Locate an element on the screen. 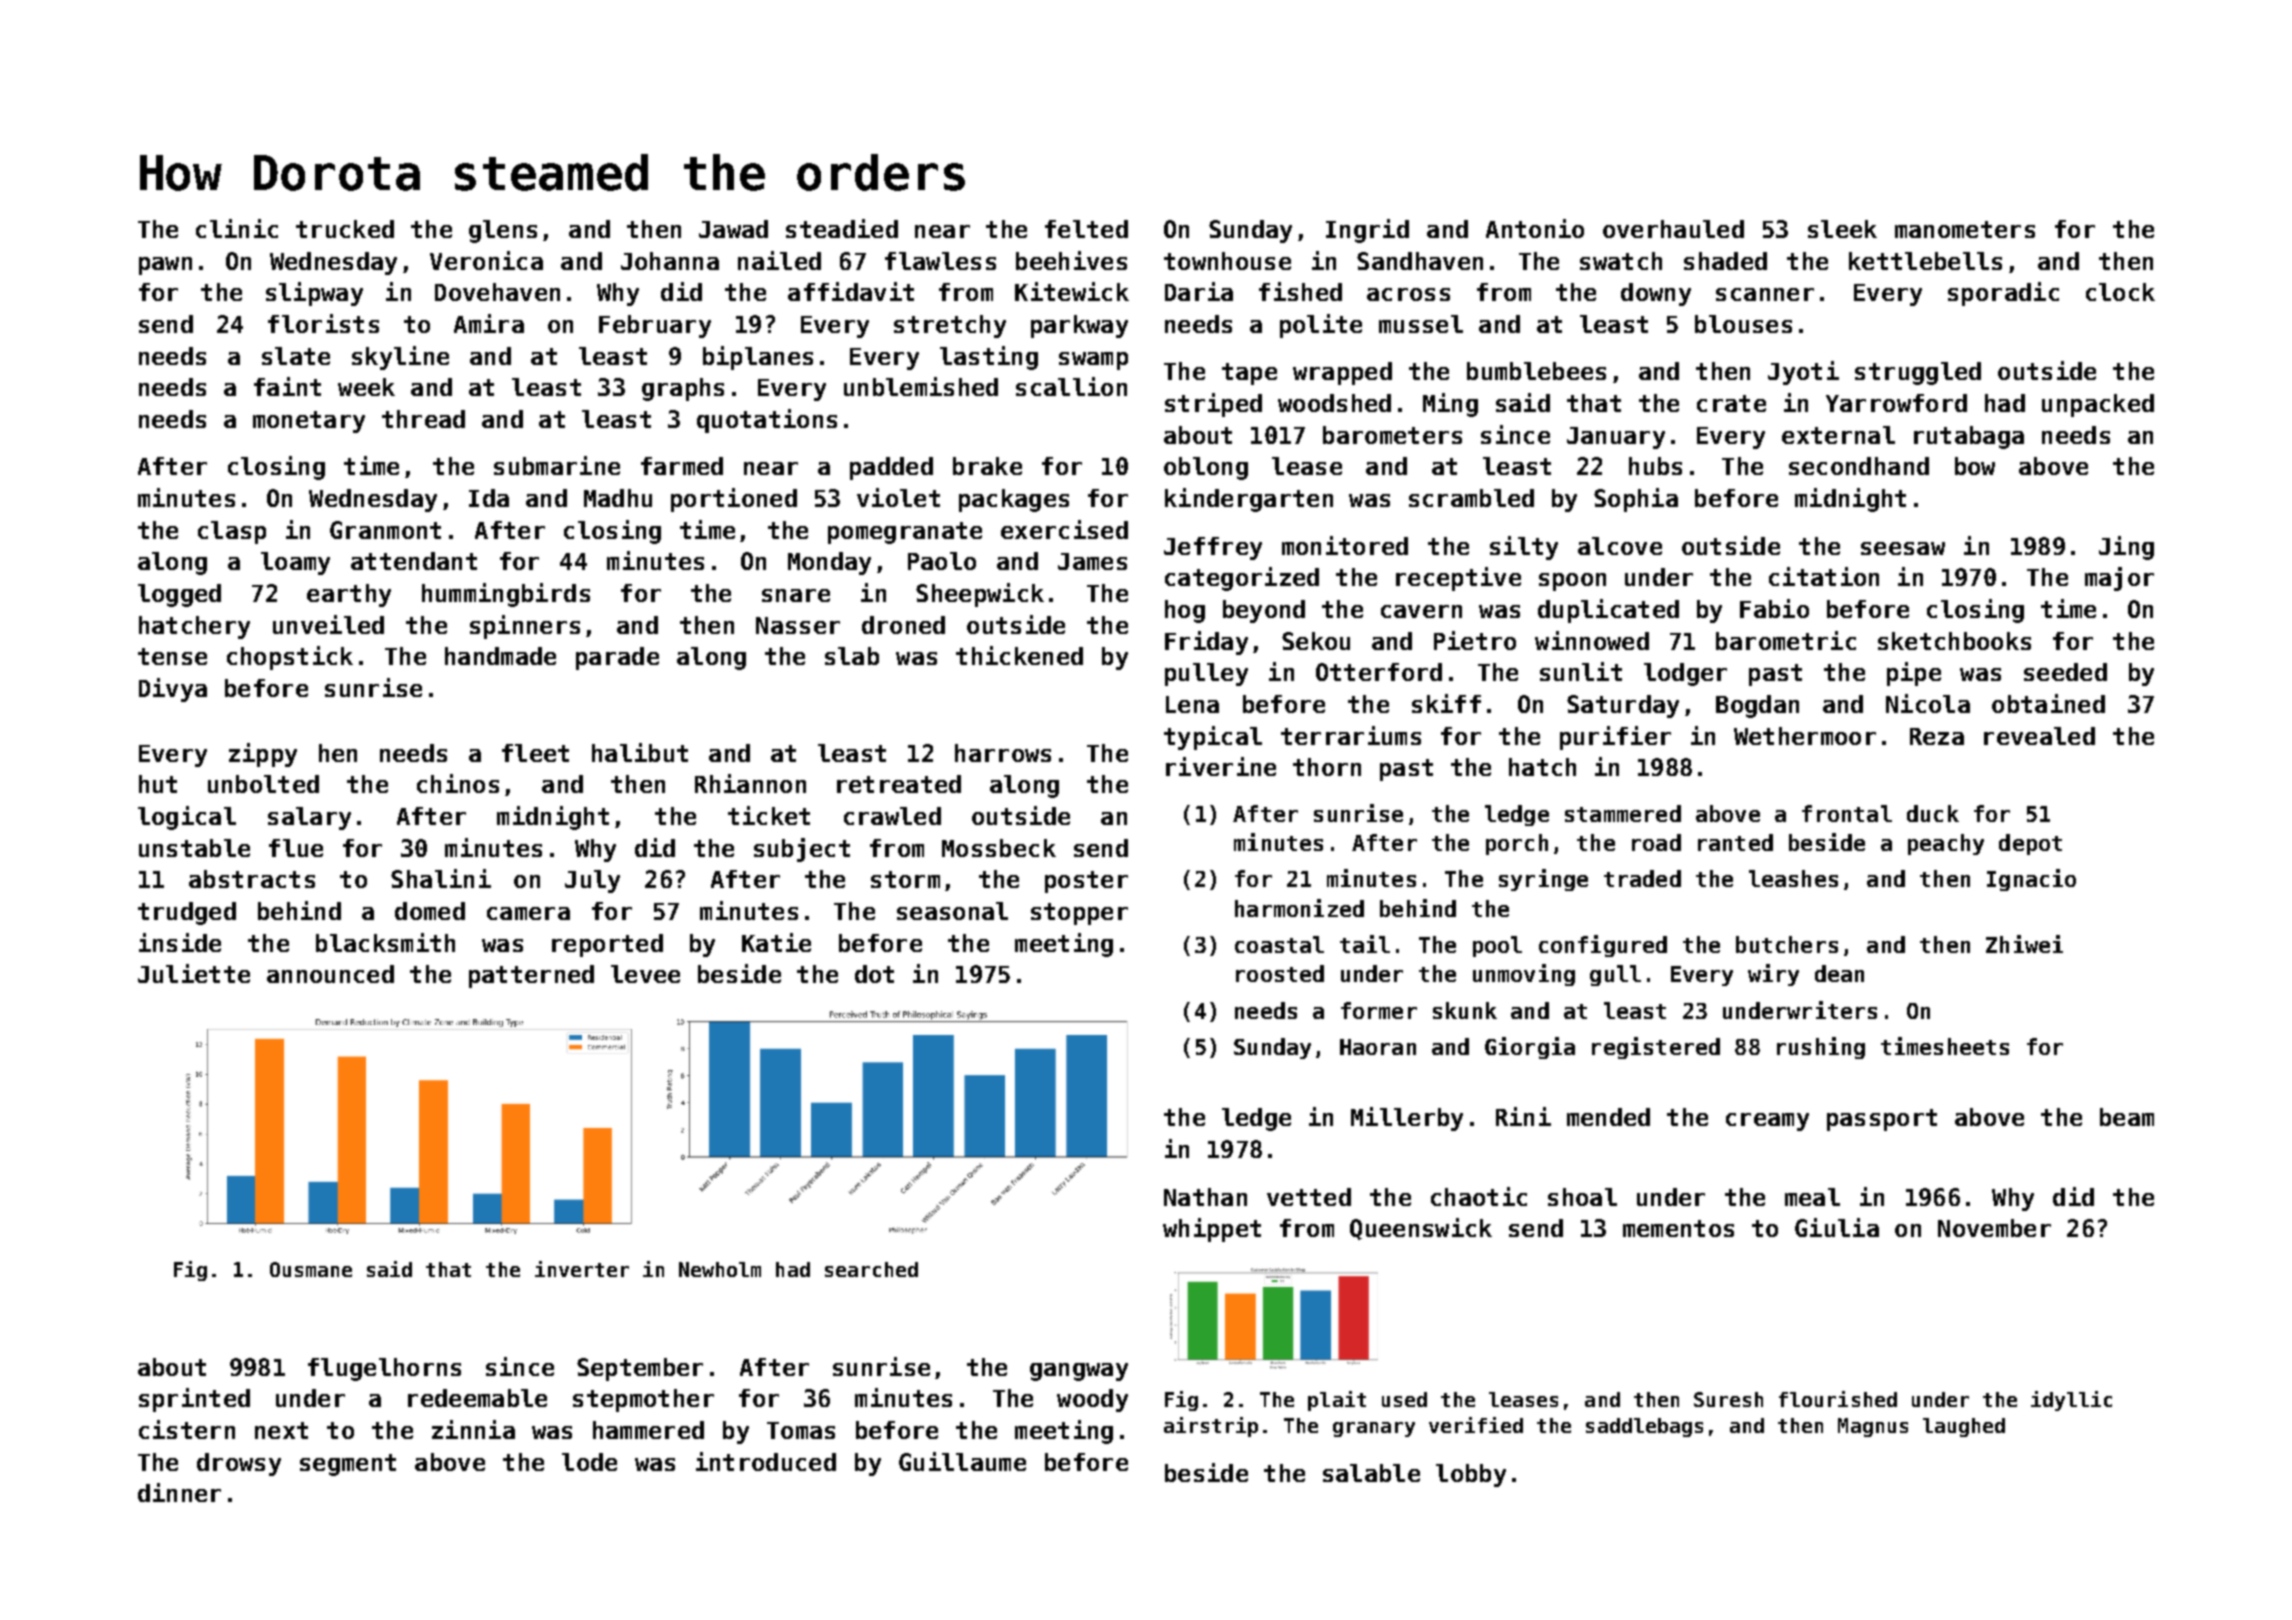  chinos is located at coordinates (458, 783).
